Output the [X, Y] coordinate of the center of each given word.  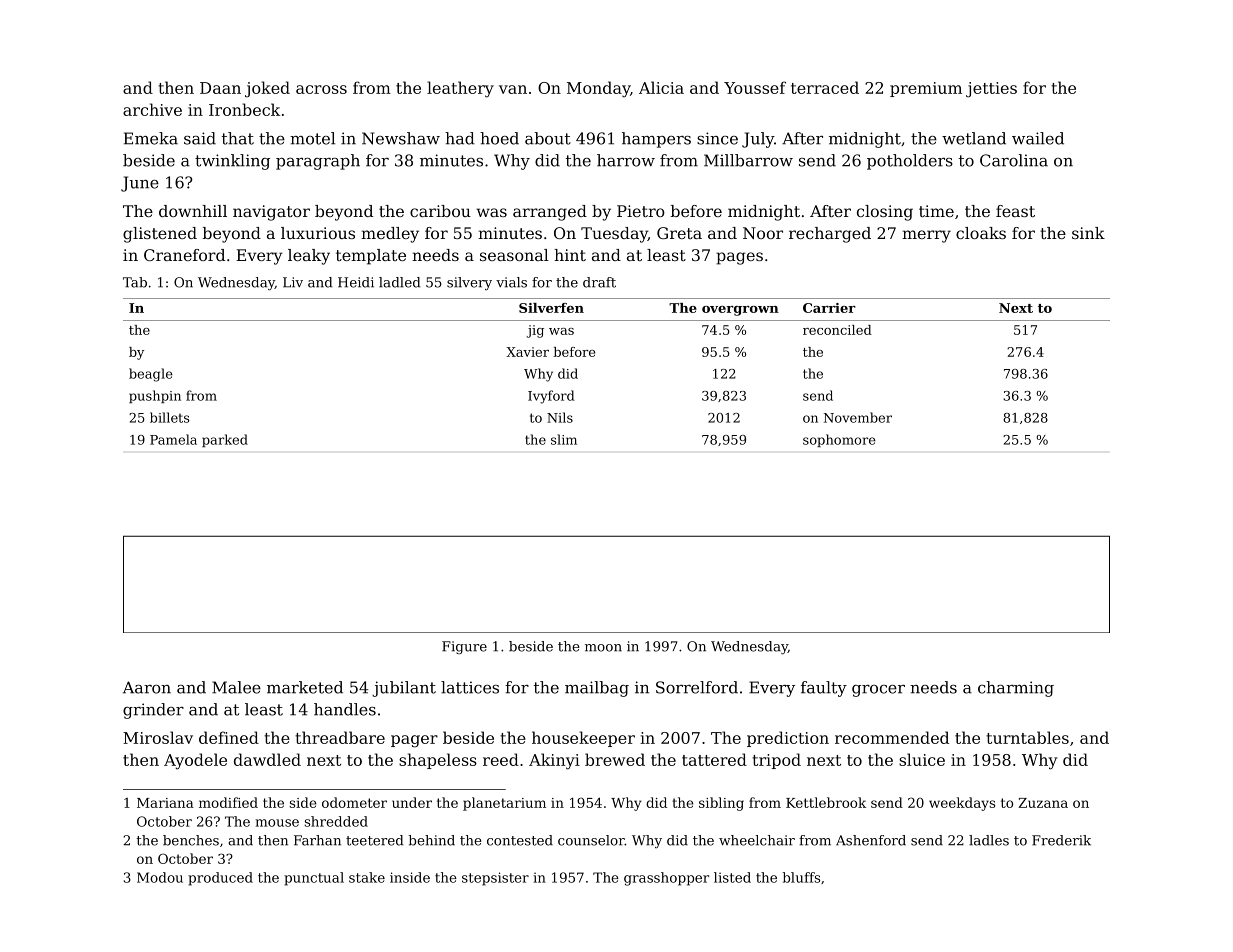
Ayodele [195, 761]
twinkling [232, 162]
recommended [892, 737]
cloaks [981, 233]
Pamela [173, 439]
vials [511, 282]
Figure [464, 647]
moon [603, 648]
